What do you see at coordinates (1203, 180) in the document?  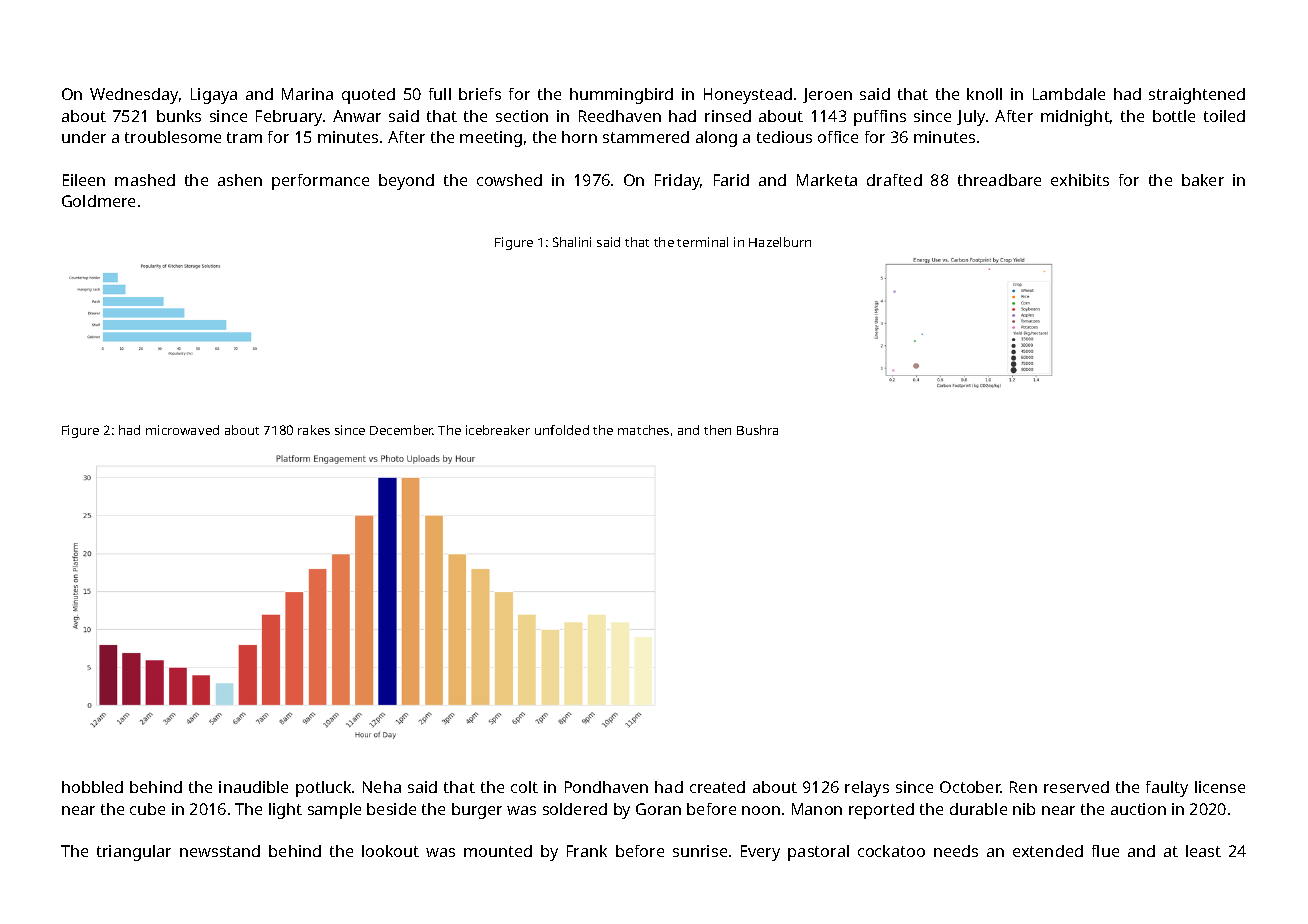 I see `baker` at bounding box center [1203, 180].
